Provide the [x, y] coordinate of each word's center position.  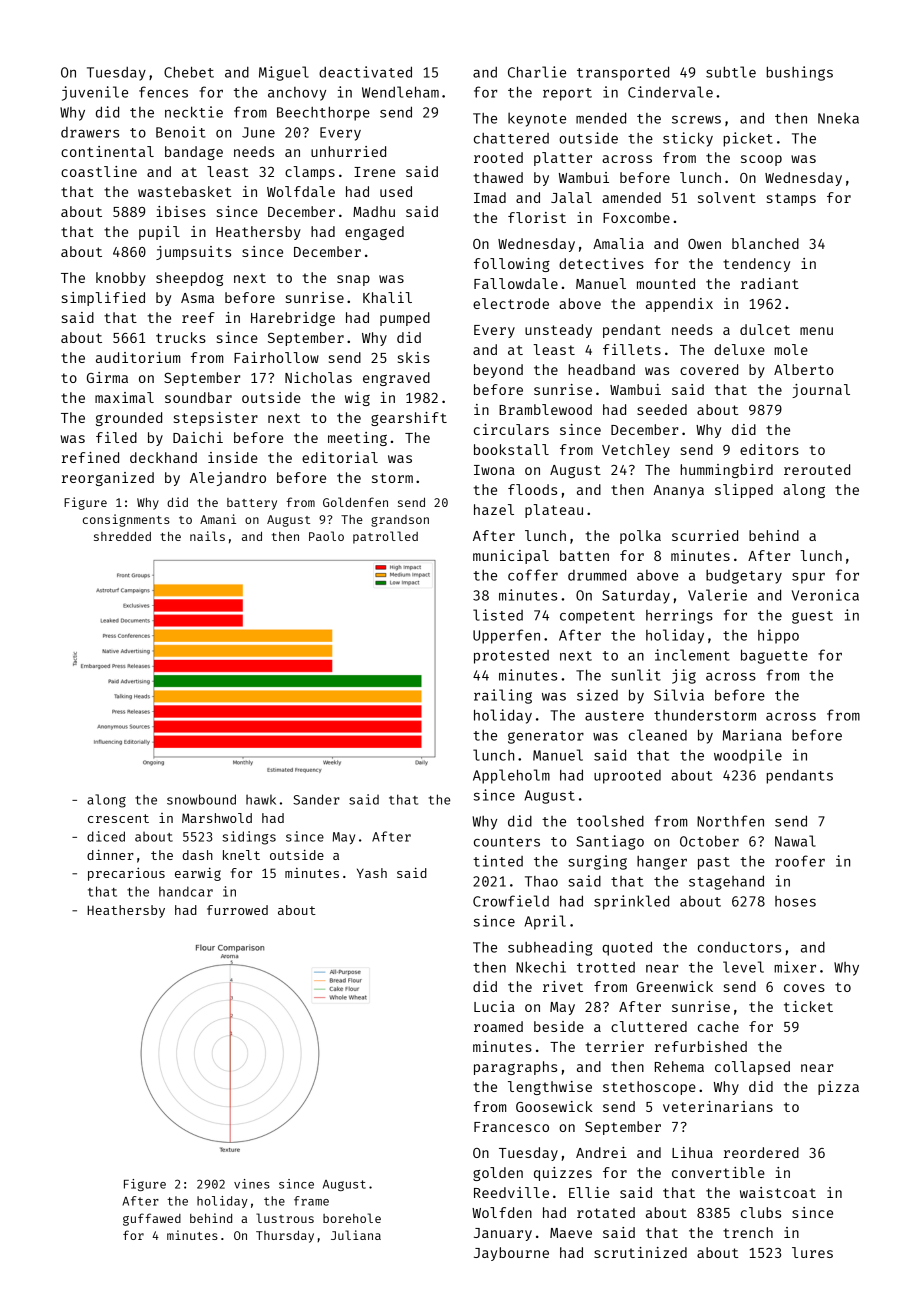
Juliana [356, 1235]
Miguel [284, 73]
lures [812, 1252]
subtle [731, 72]
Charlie [537, 72]
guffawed [152, 1219]
